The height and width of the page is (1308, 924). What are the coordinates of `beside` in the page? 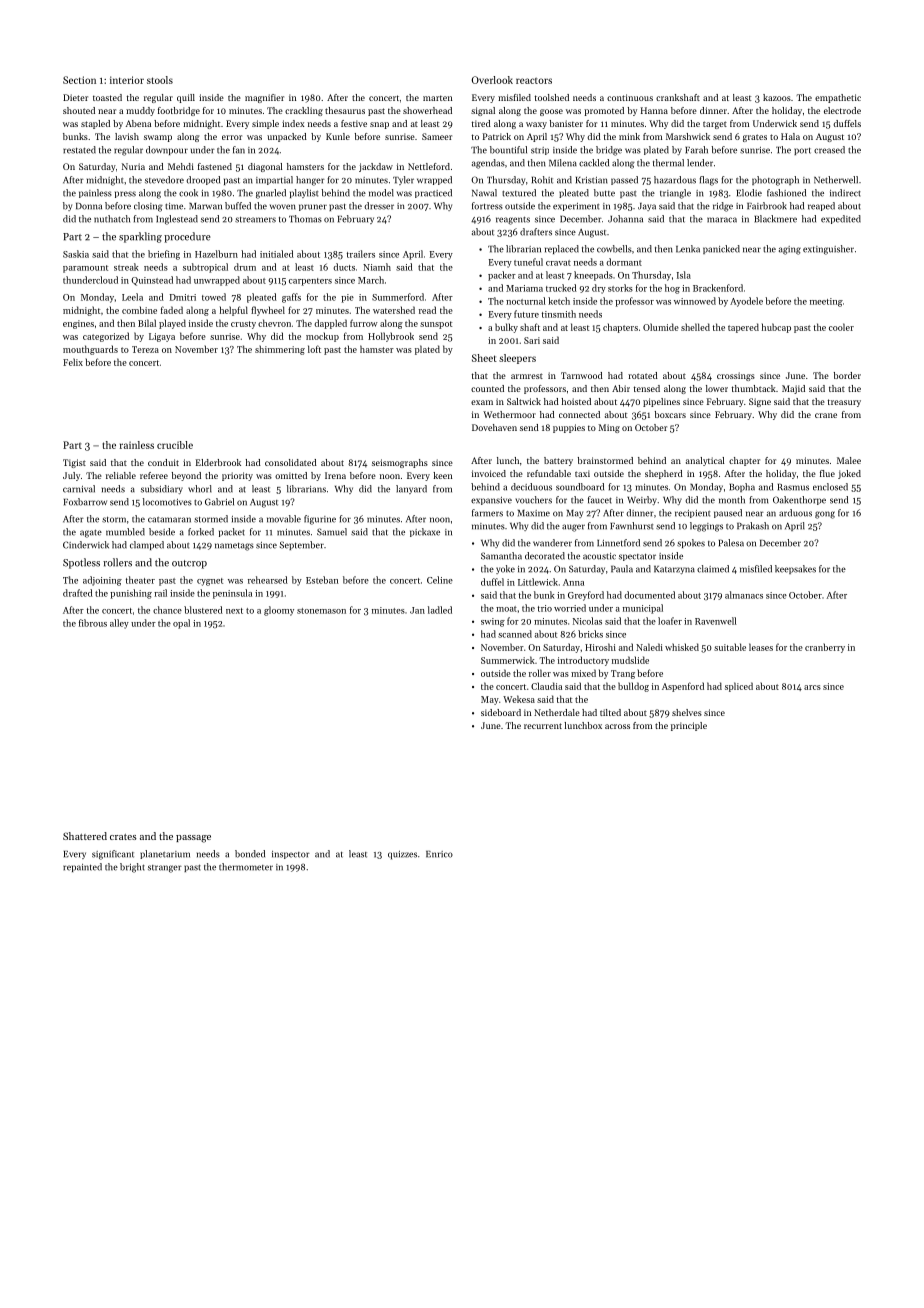 It's located at (162, 532).
